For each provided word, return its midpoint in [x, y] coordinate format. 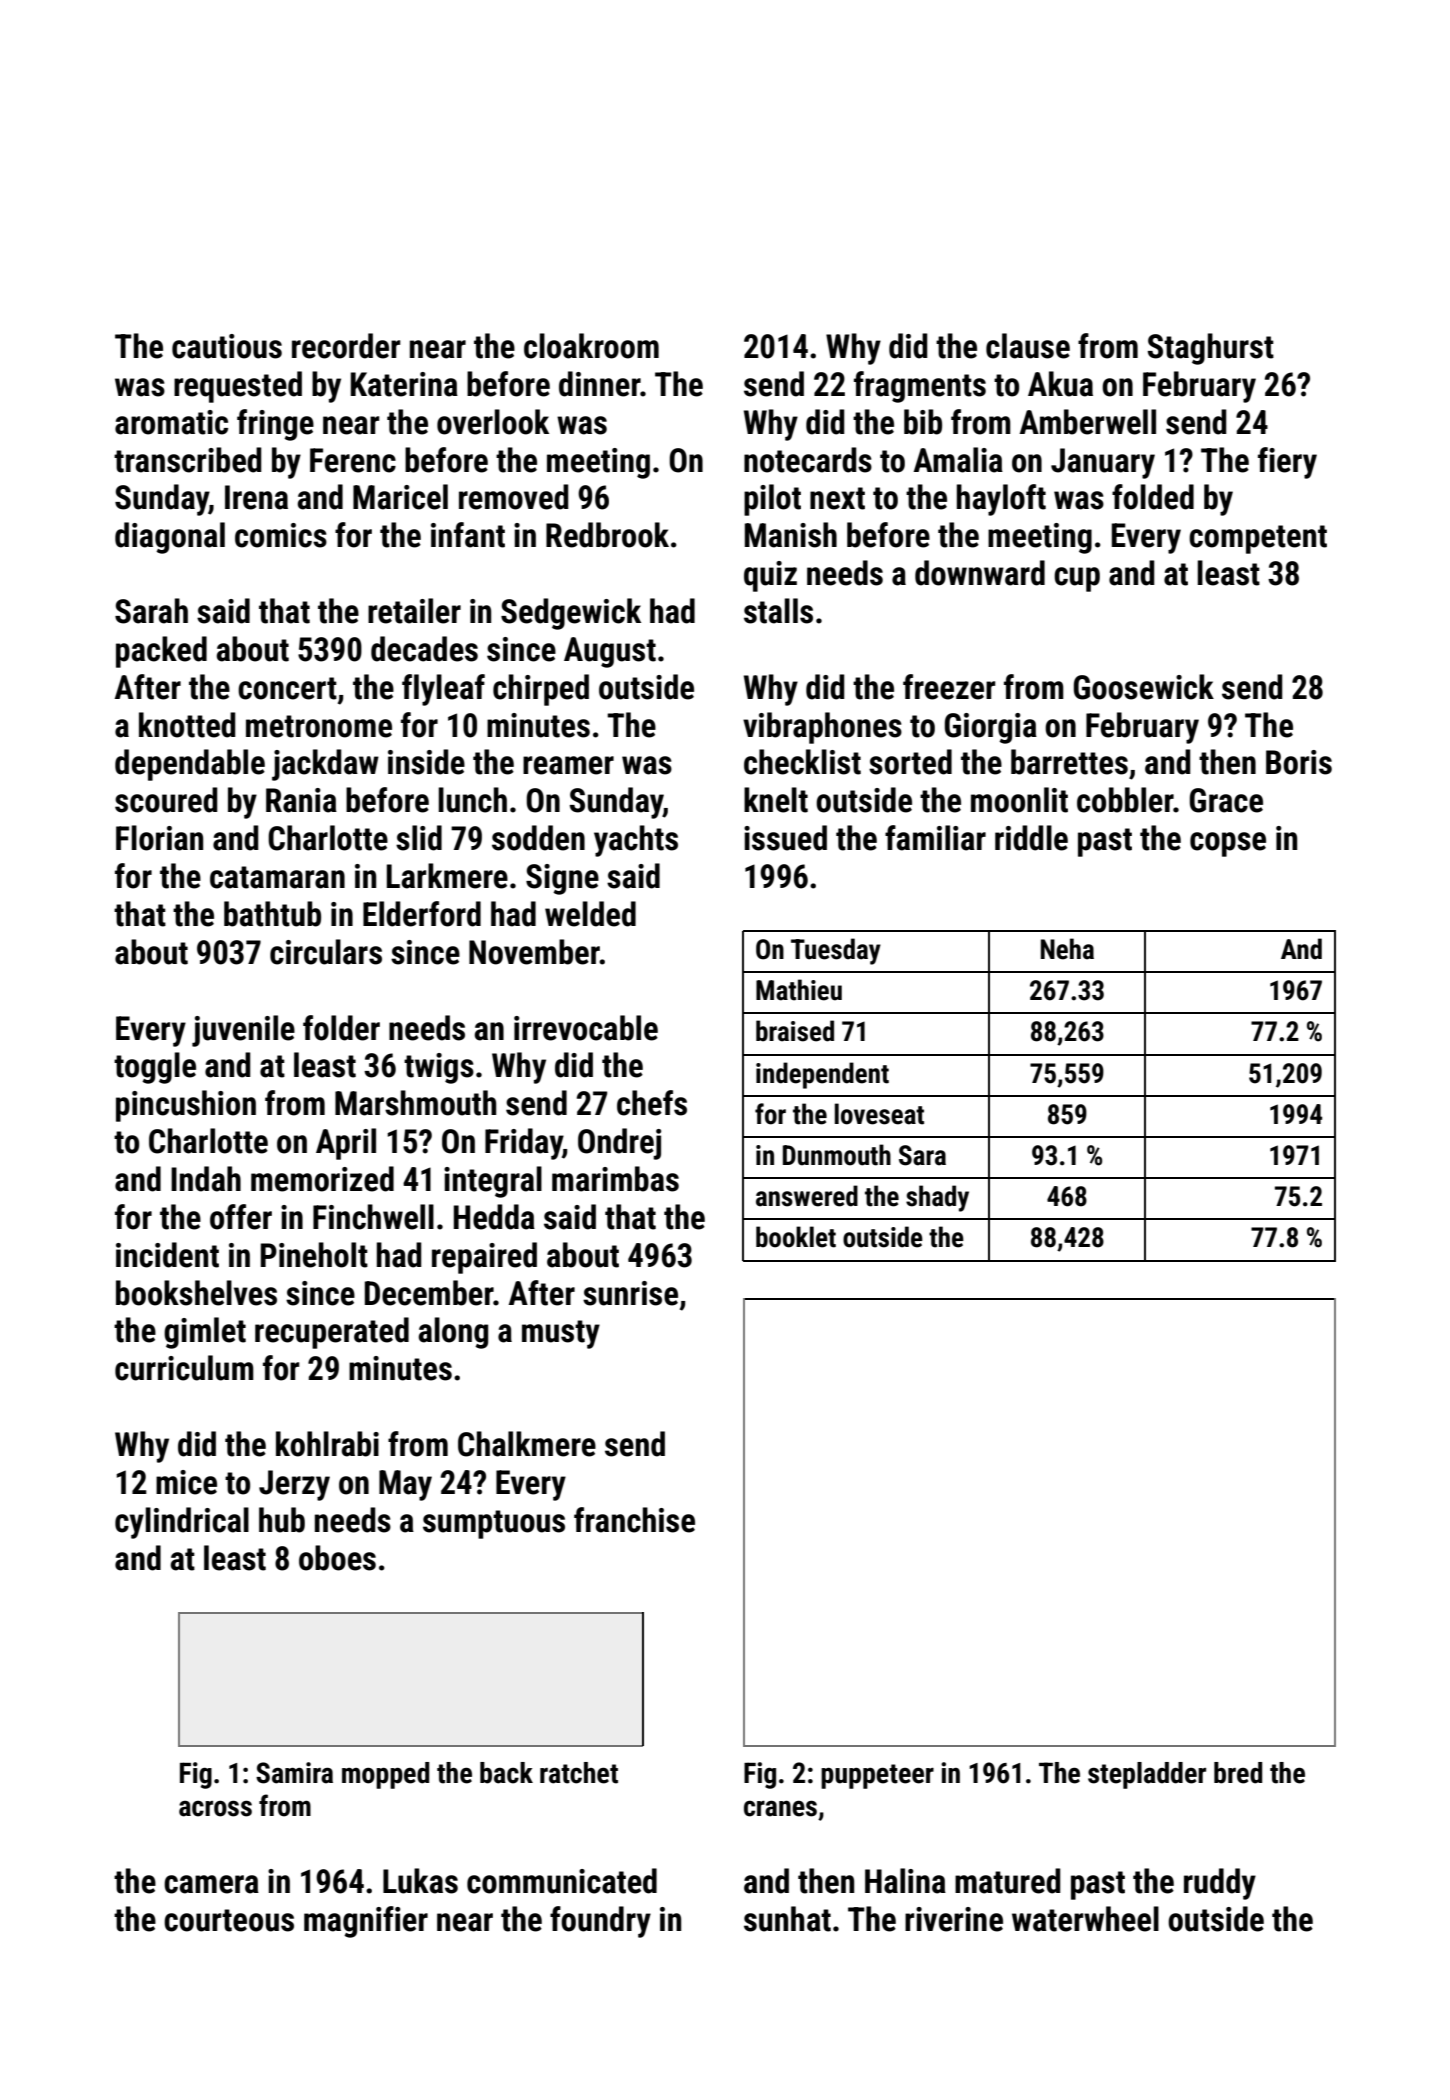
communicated [562, 1881]
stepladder [1147, 1775]
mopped [385, 1775]
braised [795, 1031]
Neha [1067, 949]
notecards [808, 460]
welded [590, 914]
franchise [634, 1520]
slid [419, 838]
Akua [1060, 384]
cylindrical [182, 1523]
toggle [155, 1068]
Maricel [400, 497]
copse [1228, 844]
